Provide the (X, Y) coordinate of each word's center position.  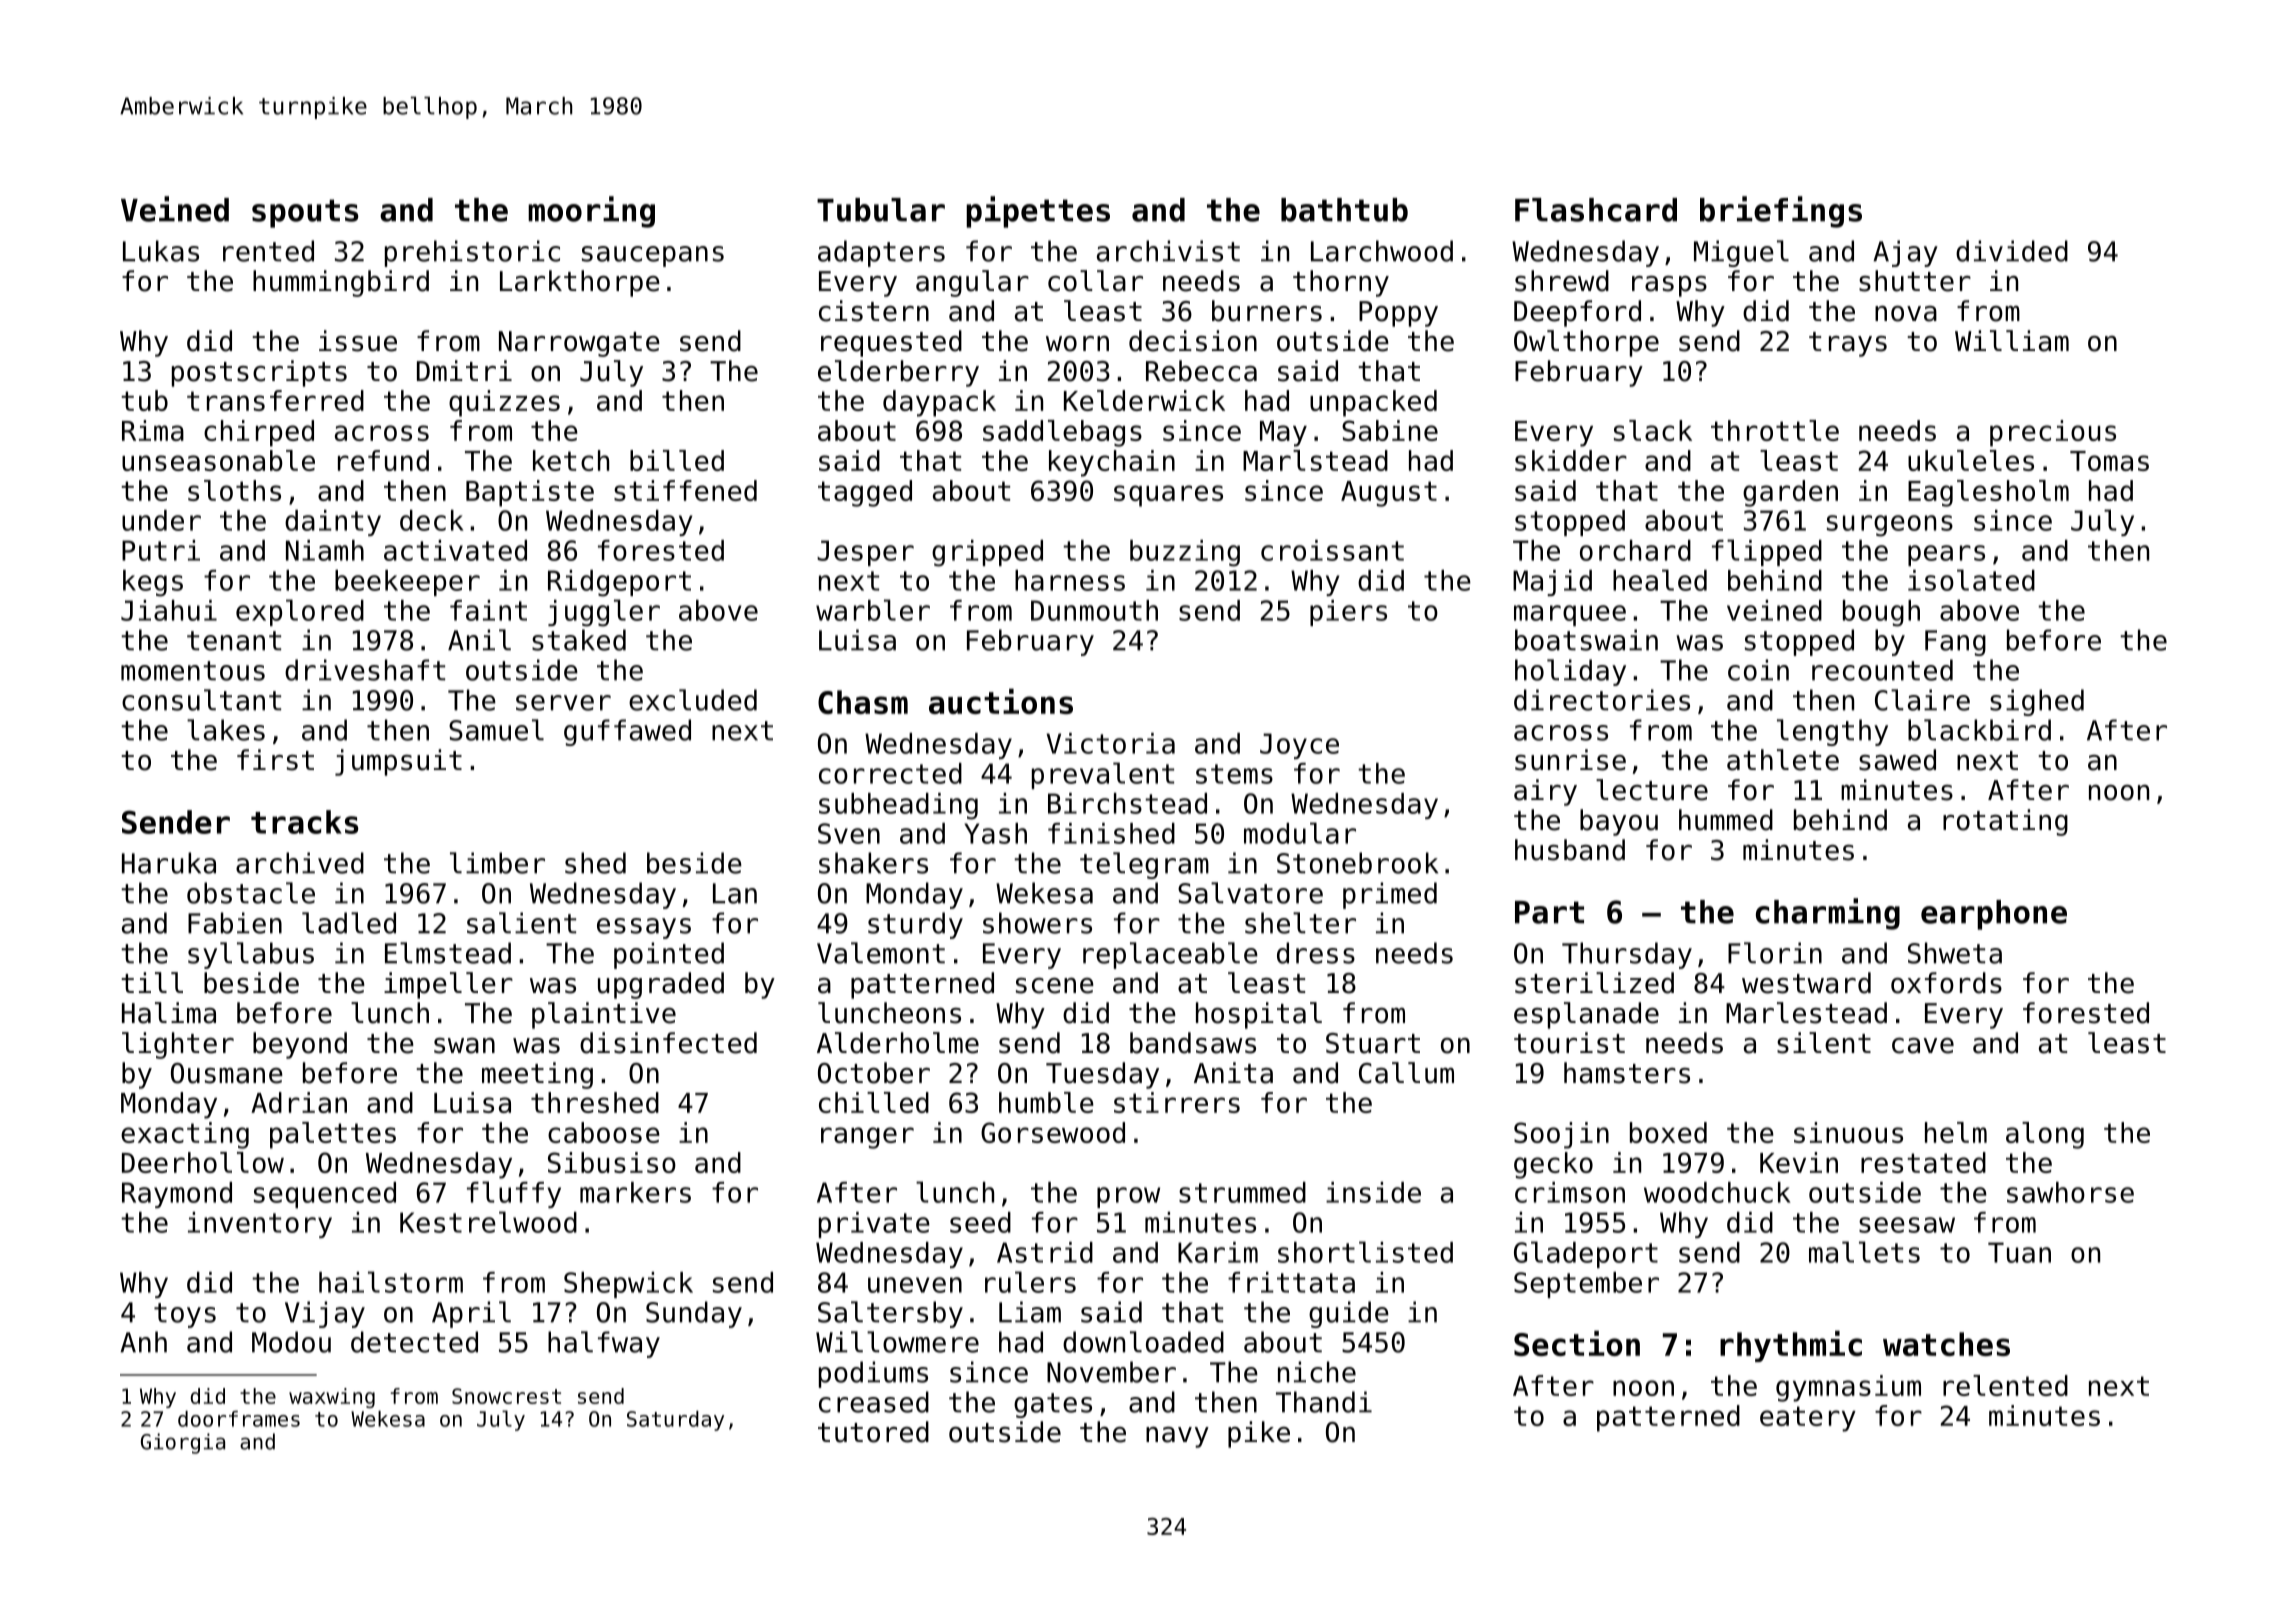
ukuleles (1971, 460)
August (1389, 494)
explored (300, 612)
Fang (1955, 643)
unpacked (1373, 403)
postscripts (259, 373)
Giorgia (183, 1443)
